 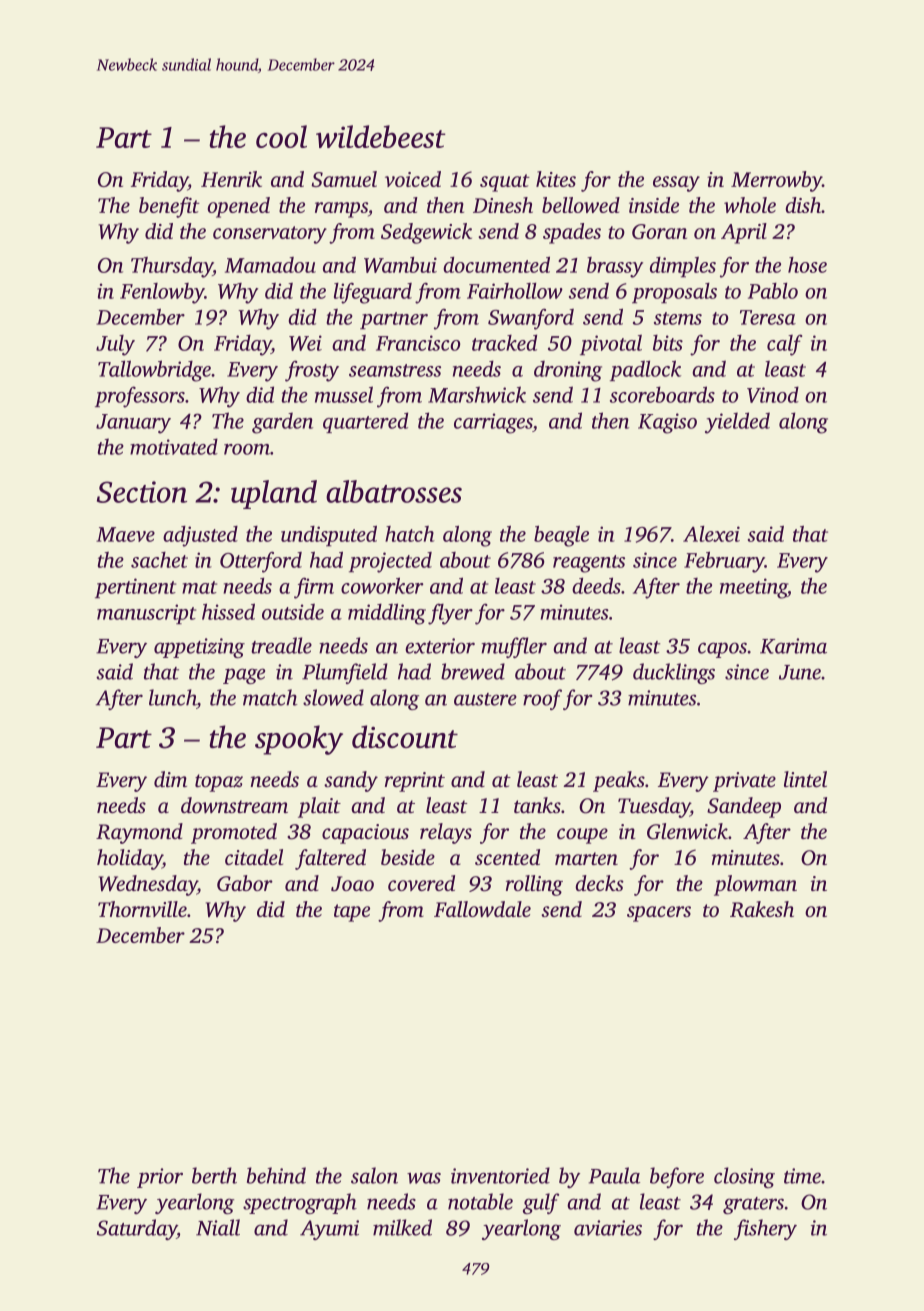 I want to click on sachet, so click(x=159, y=560).
